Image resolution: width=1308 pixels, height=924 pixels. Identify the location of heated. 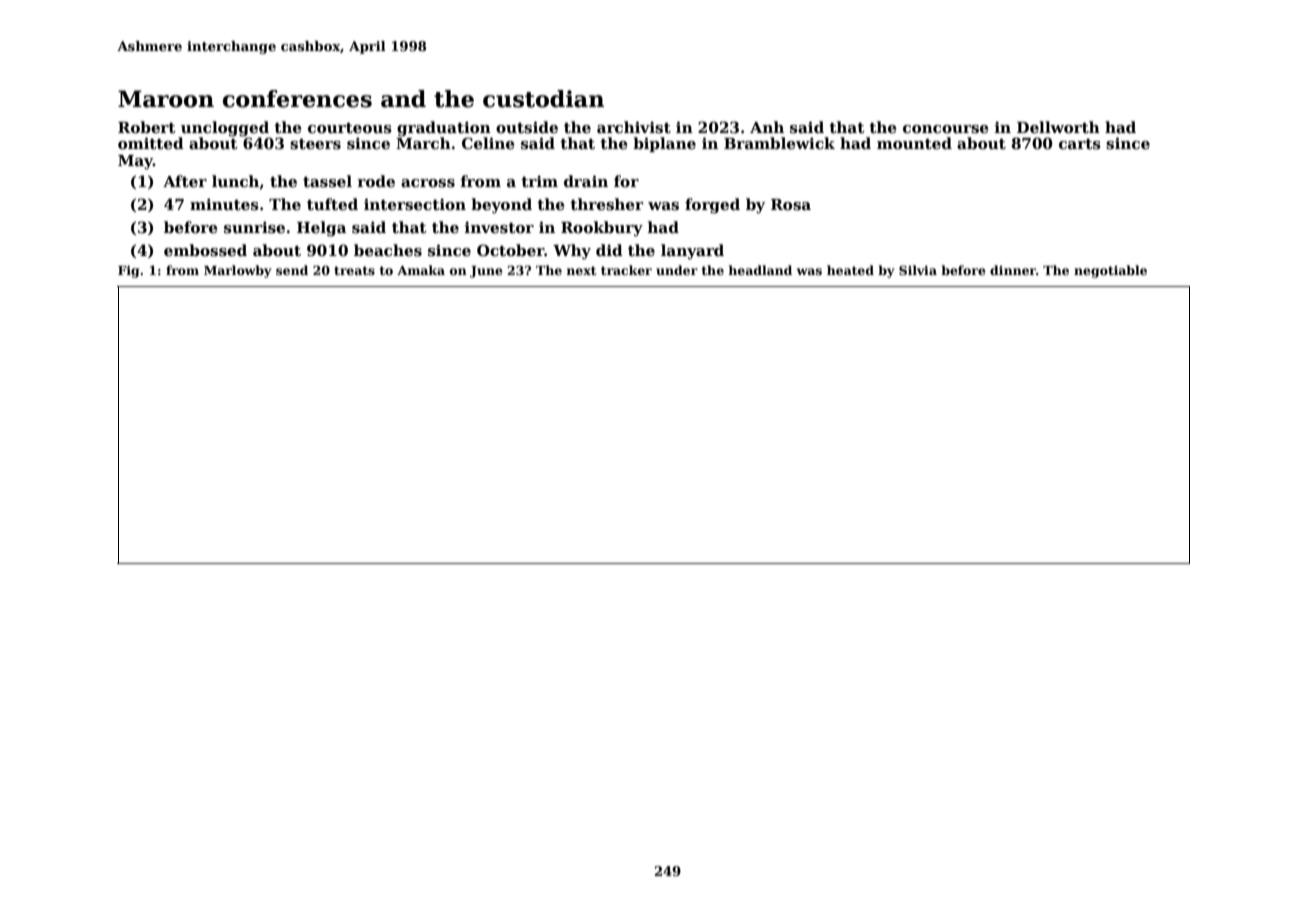
(850, 270).
